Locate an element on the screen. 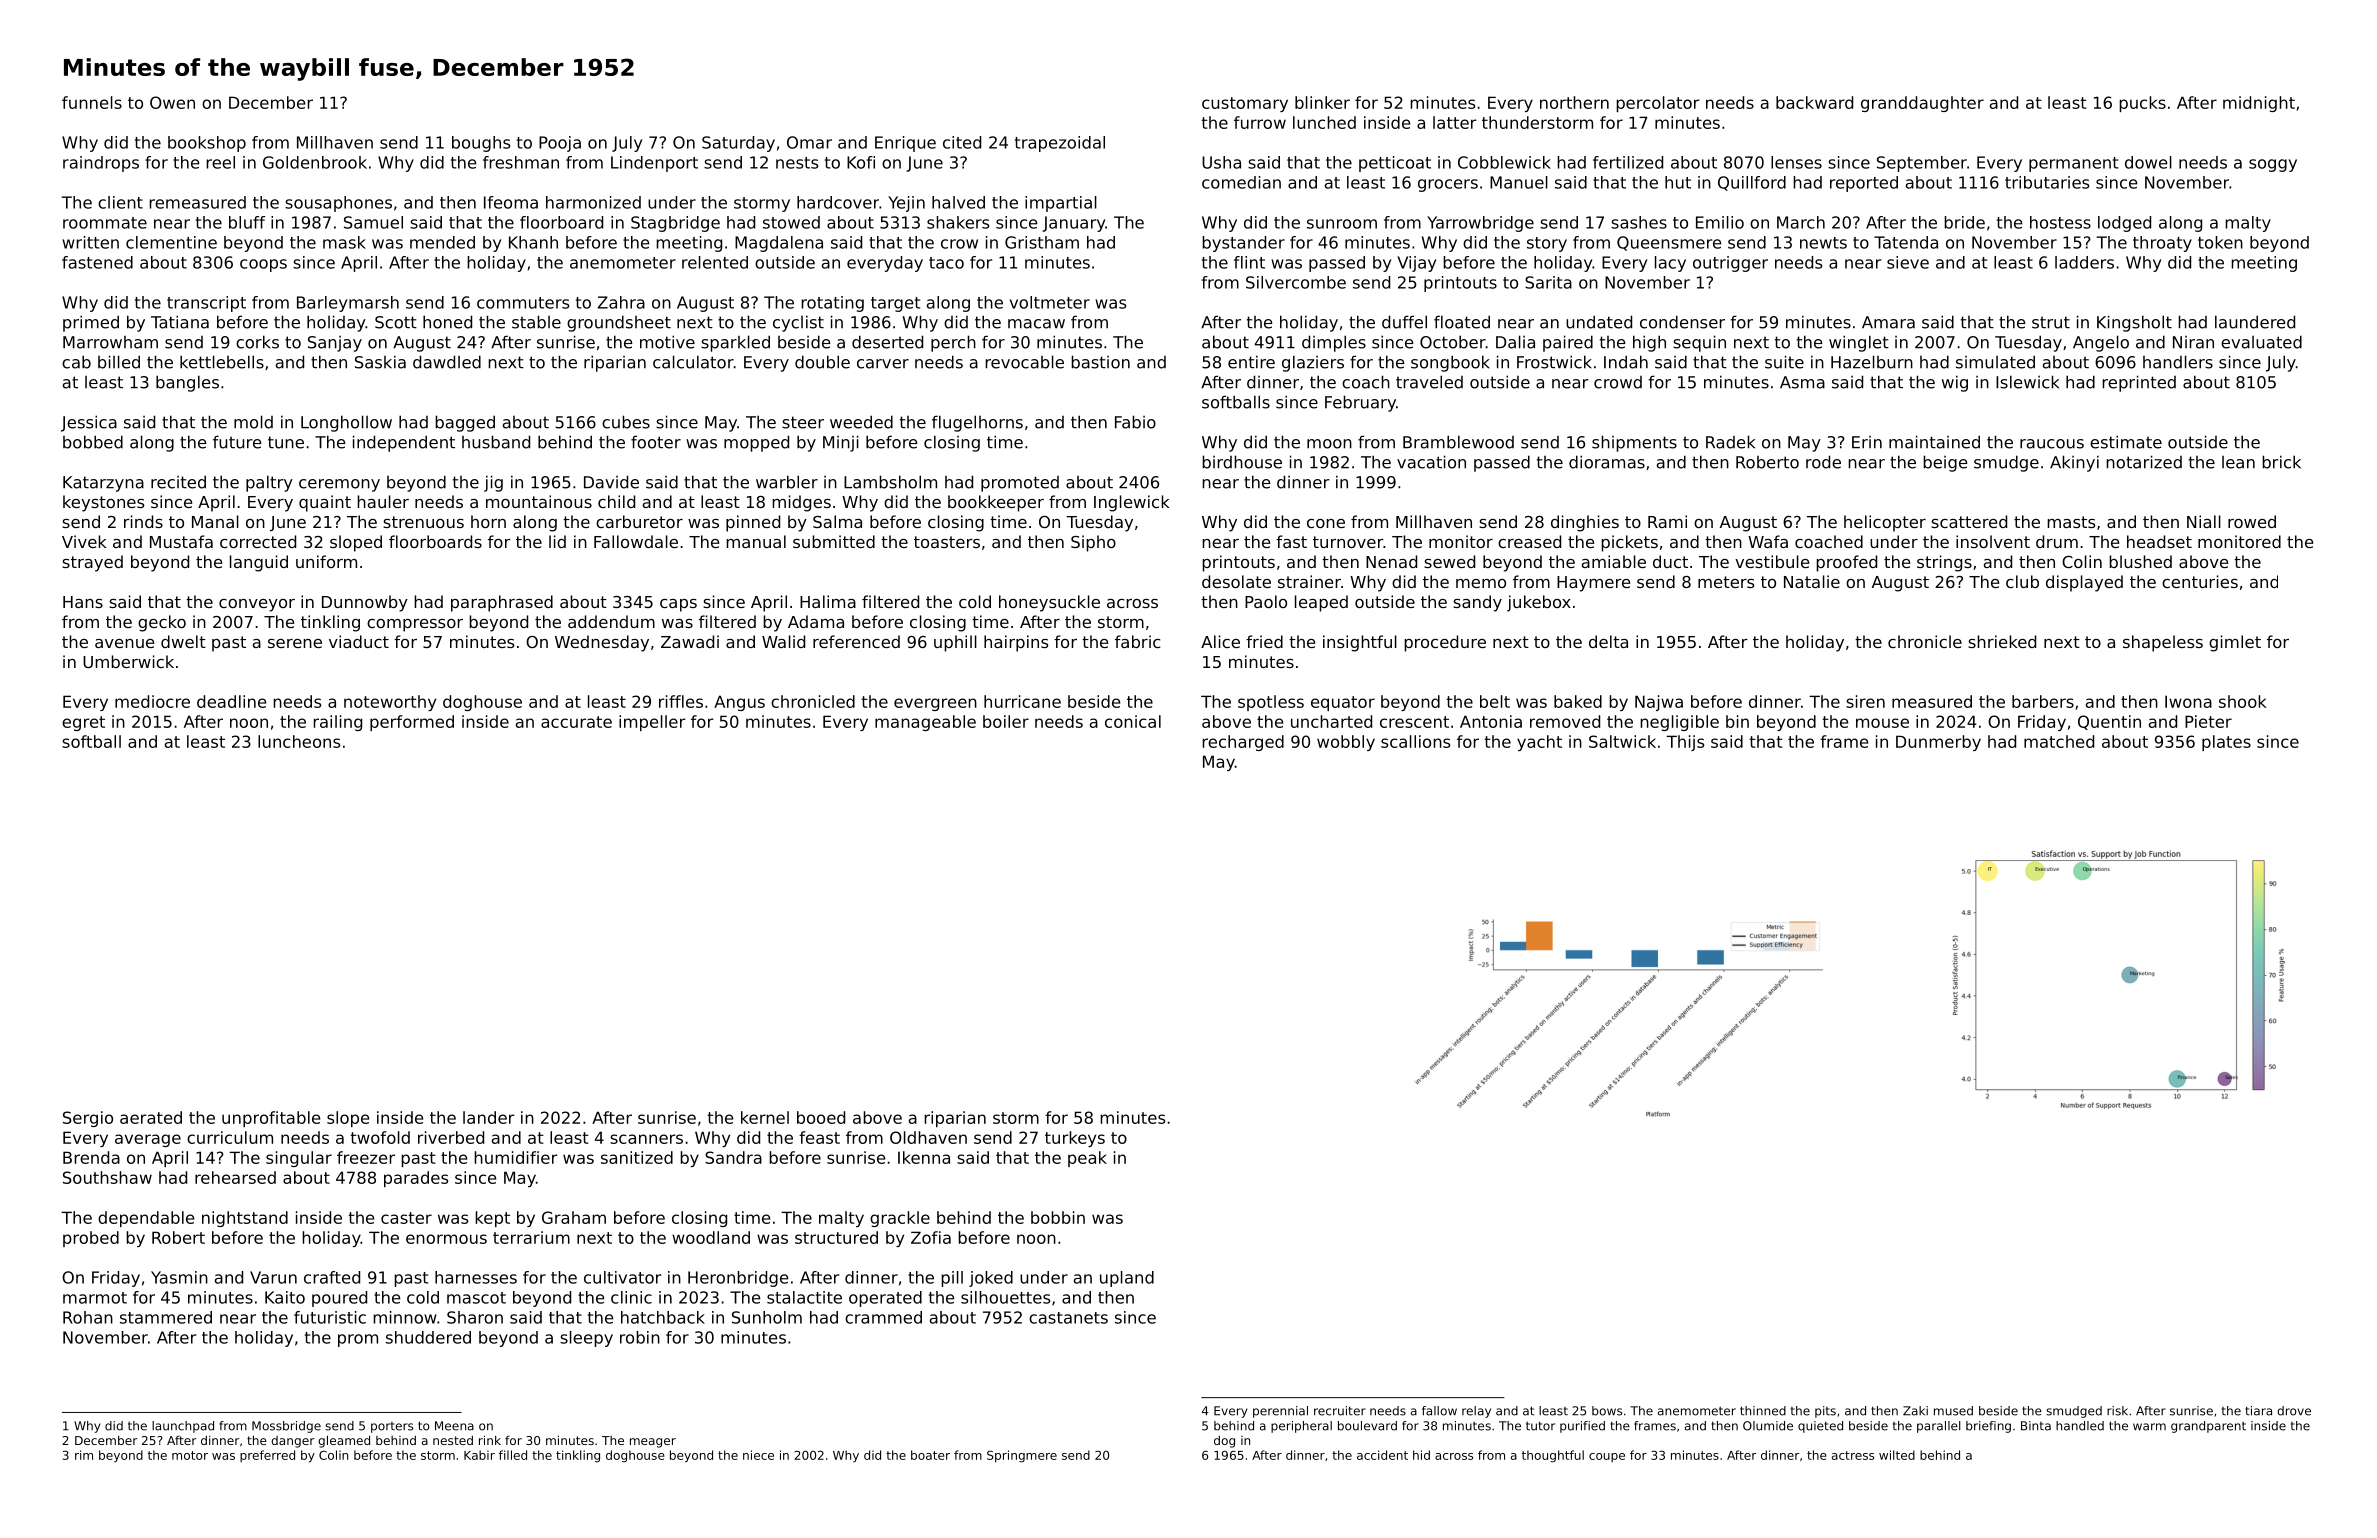 Image resolution: width=2377 pixels, height=1538 pixels. Minji is located at coordinates (841, 443).
